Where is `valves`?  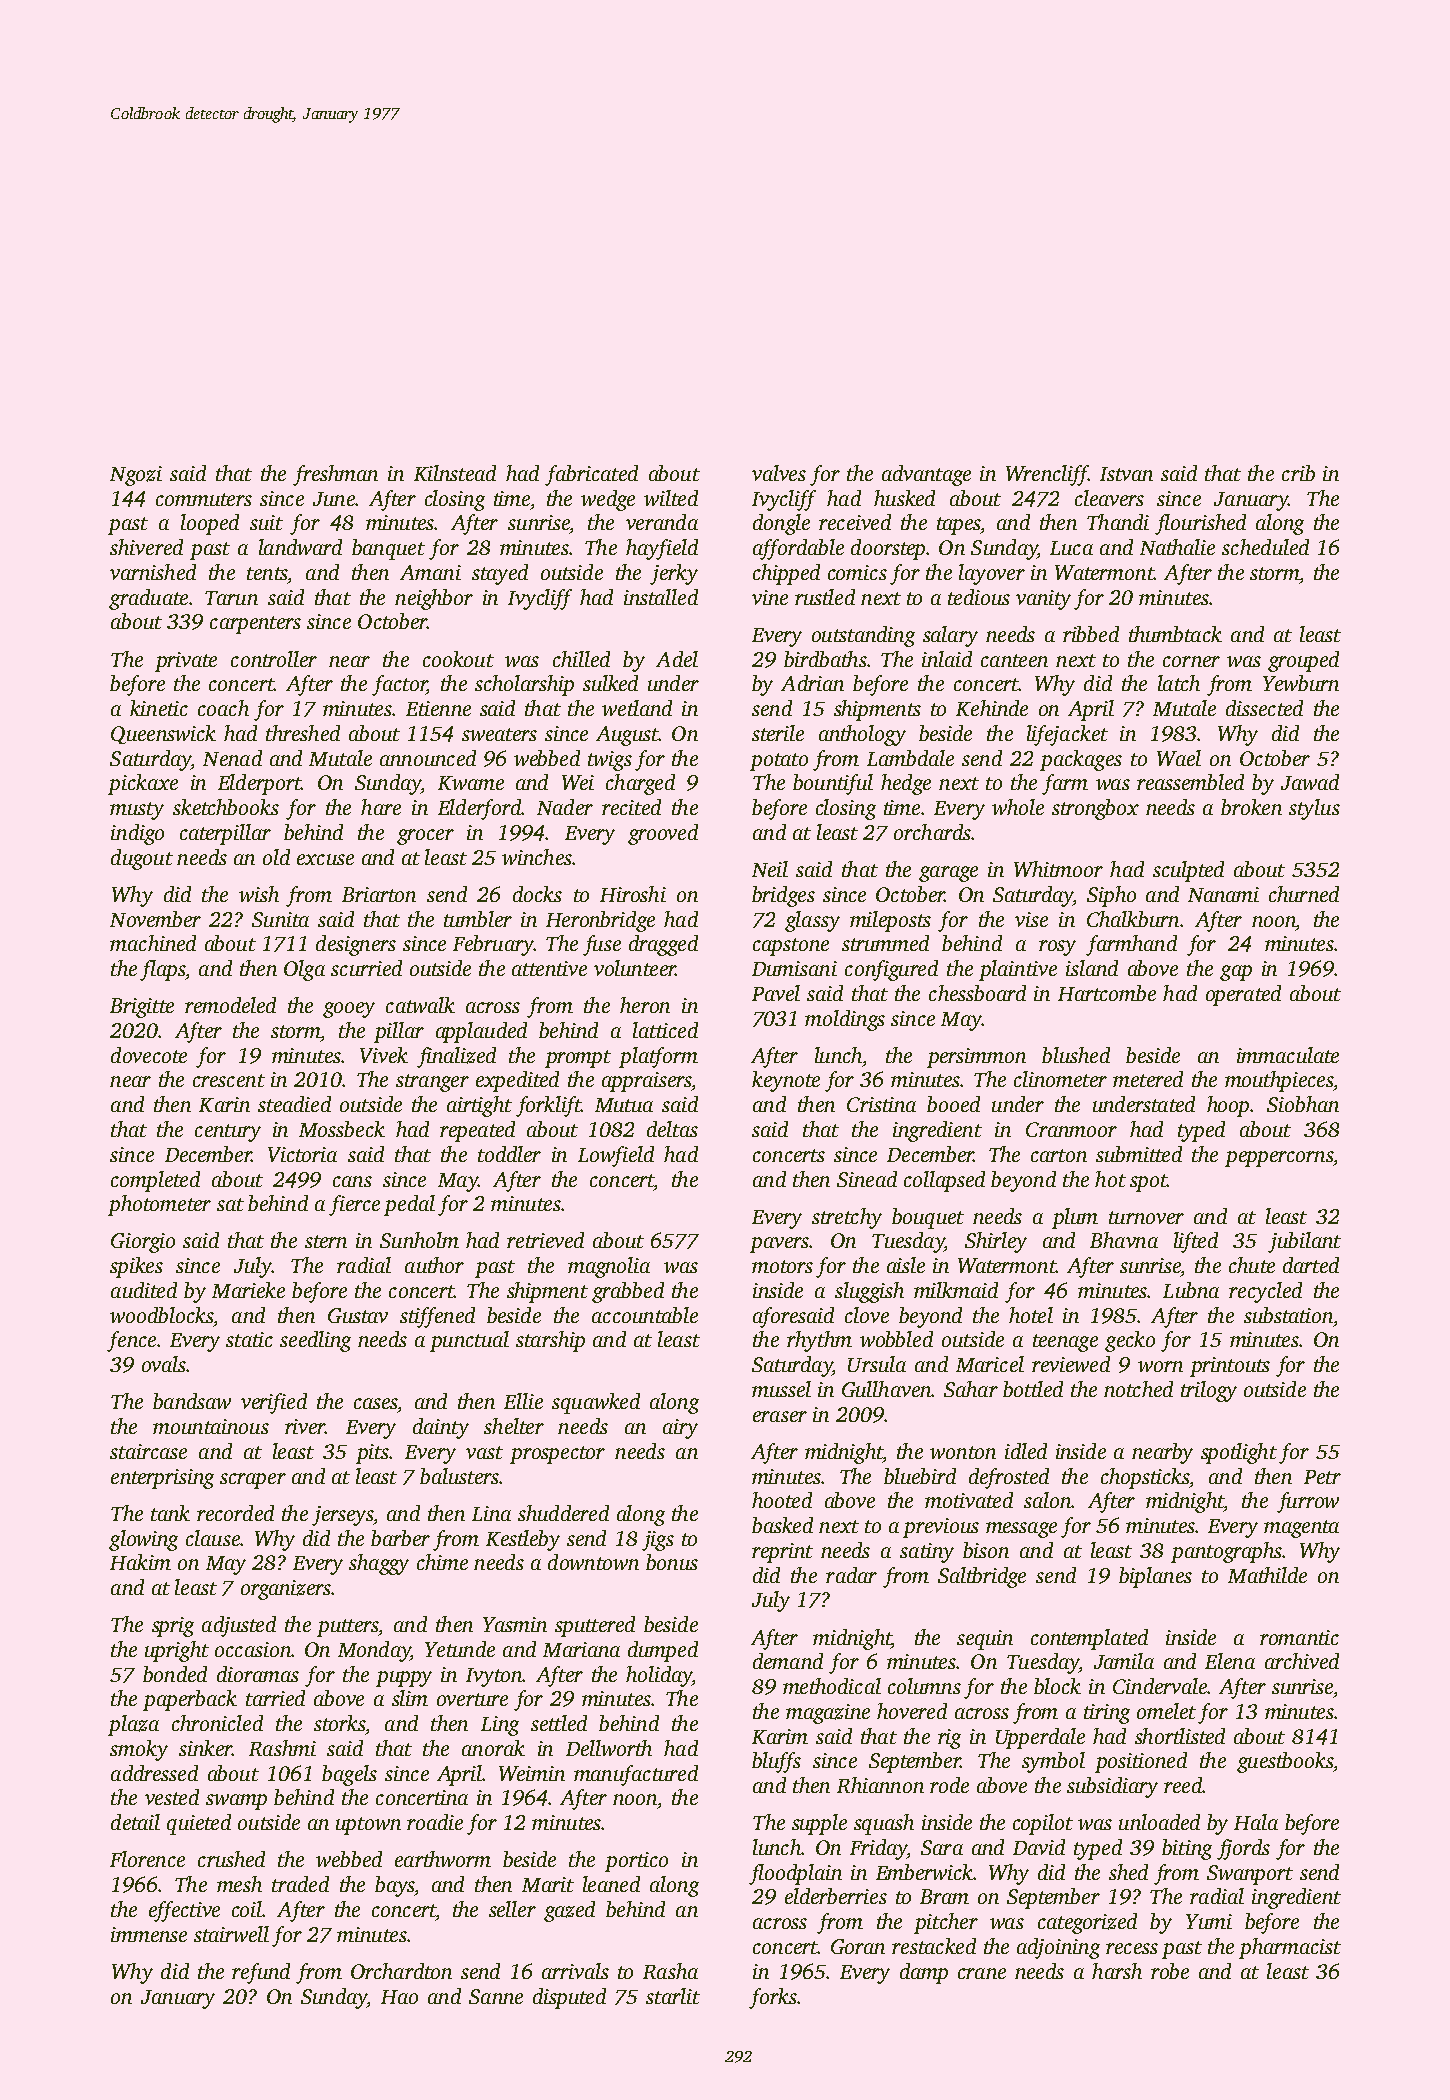 valves is located at coordinates (779, 473).
